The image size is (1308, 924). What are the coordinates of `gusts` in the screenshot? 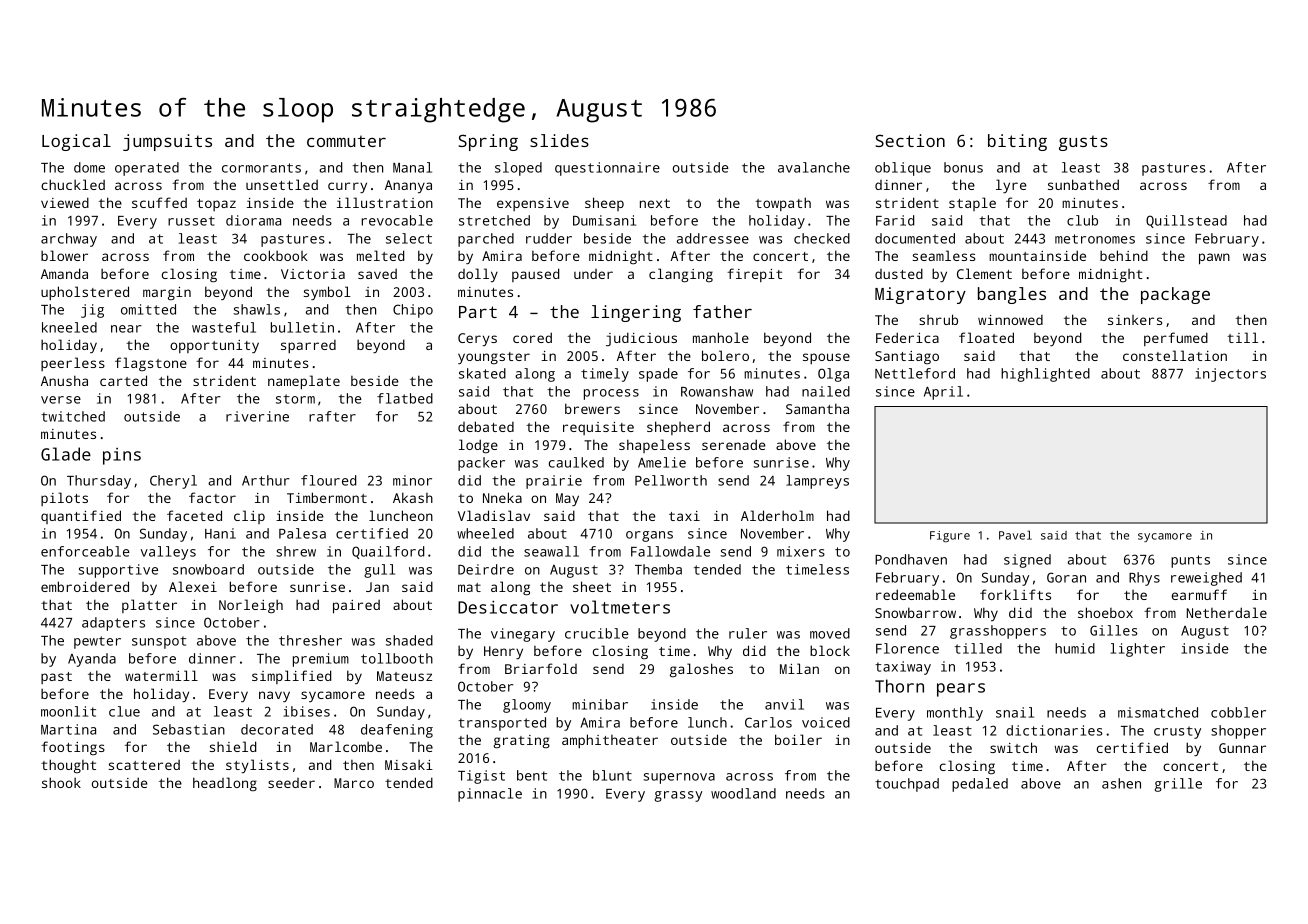 It's located at (1083, 143).
